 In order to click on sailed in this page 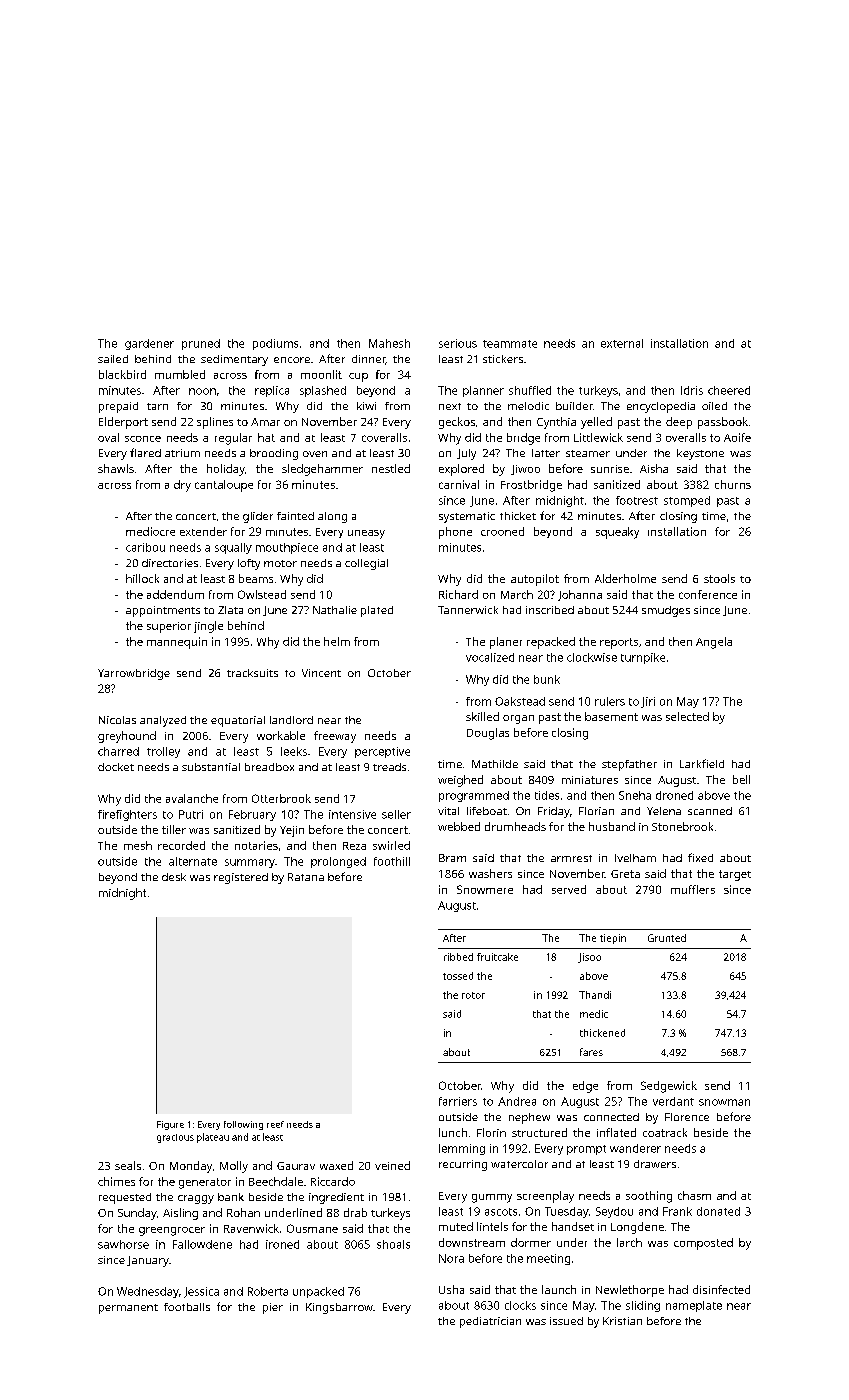, I will do `click(113, 359)`.
